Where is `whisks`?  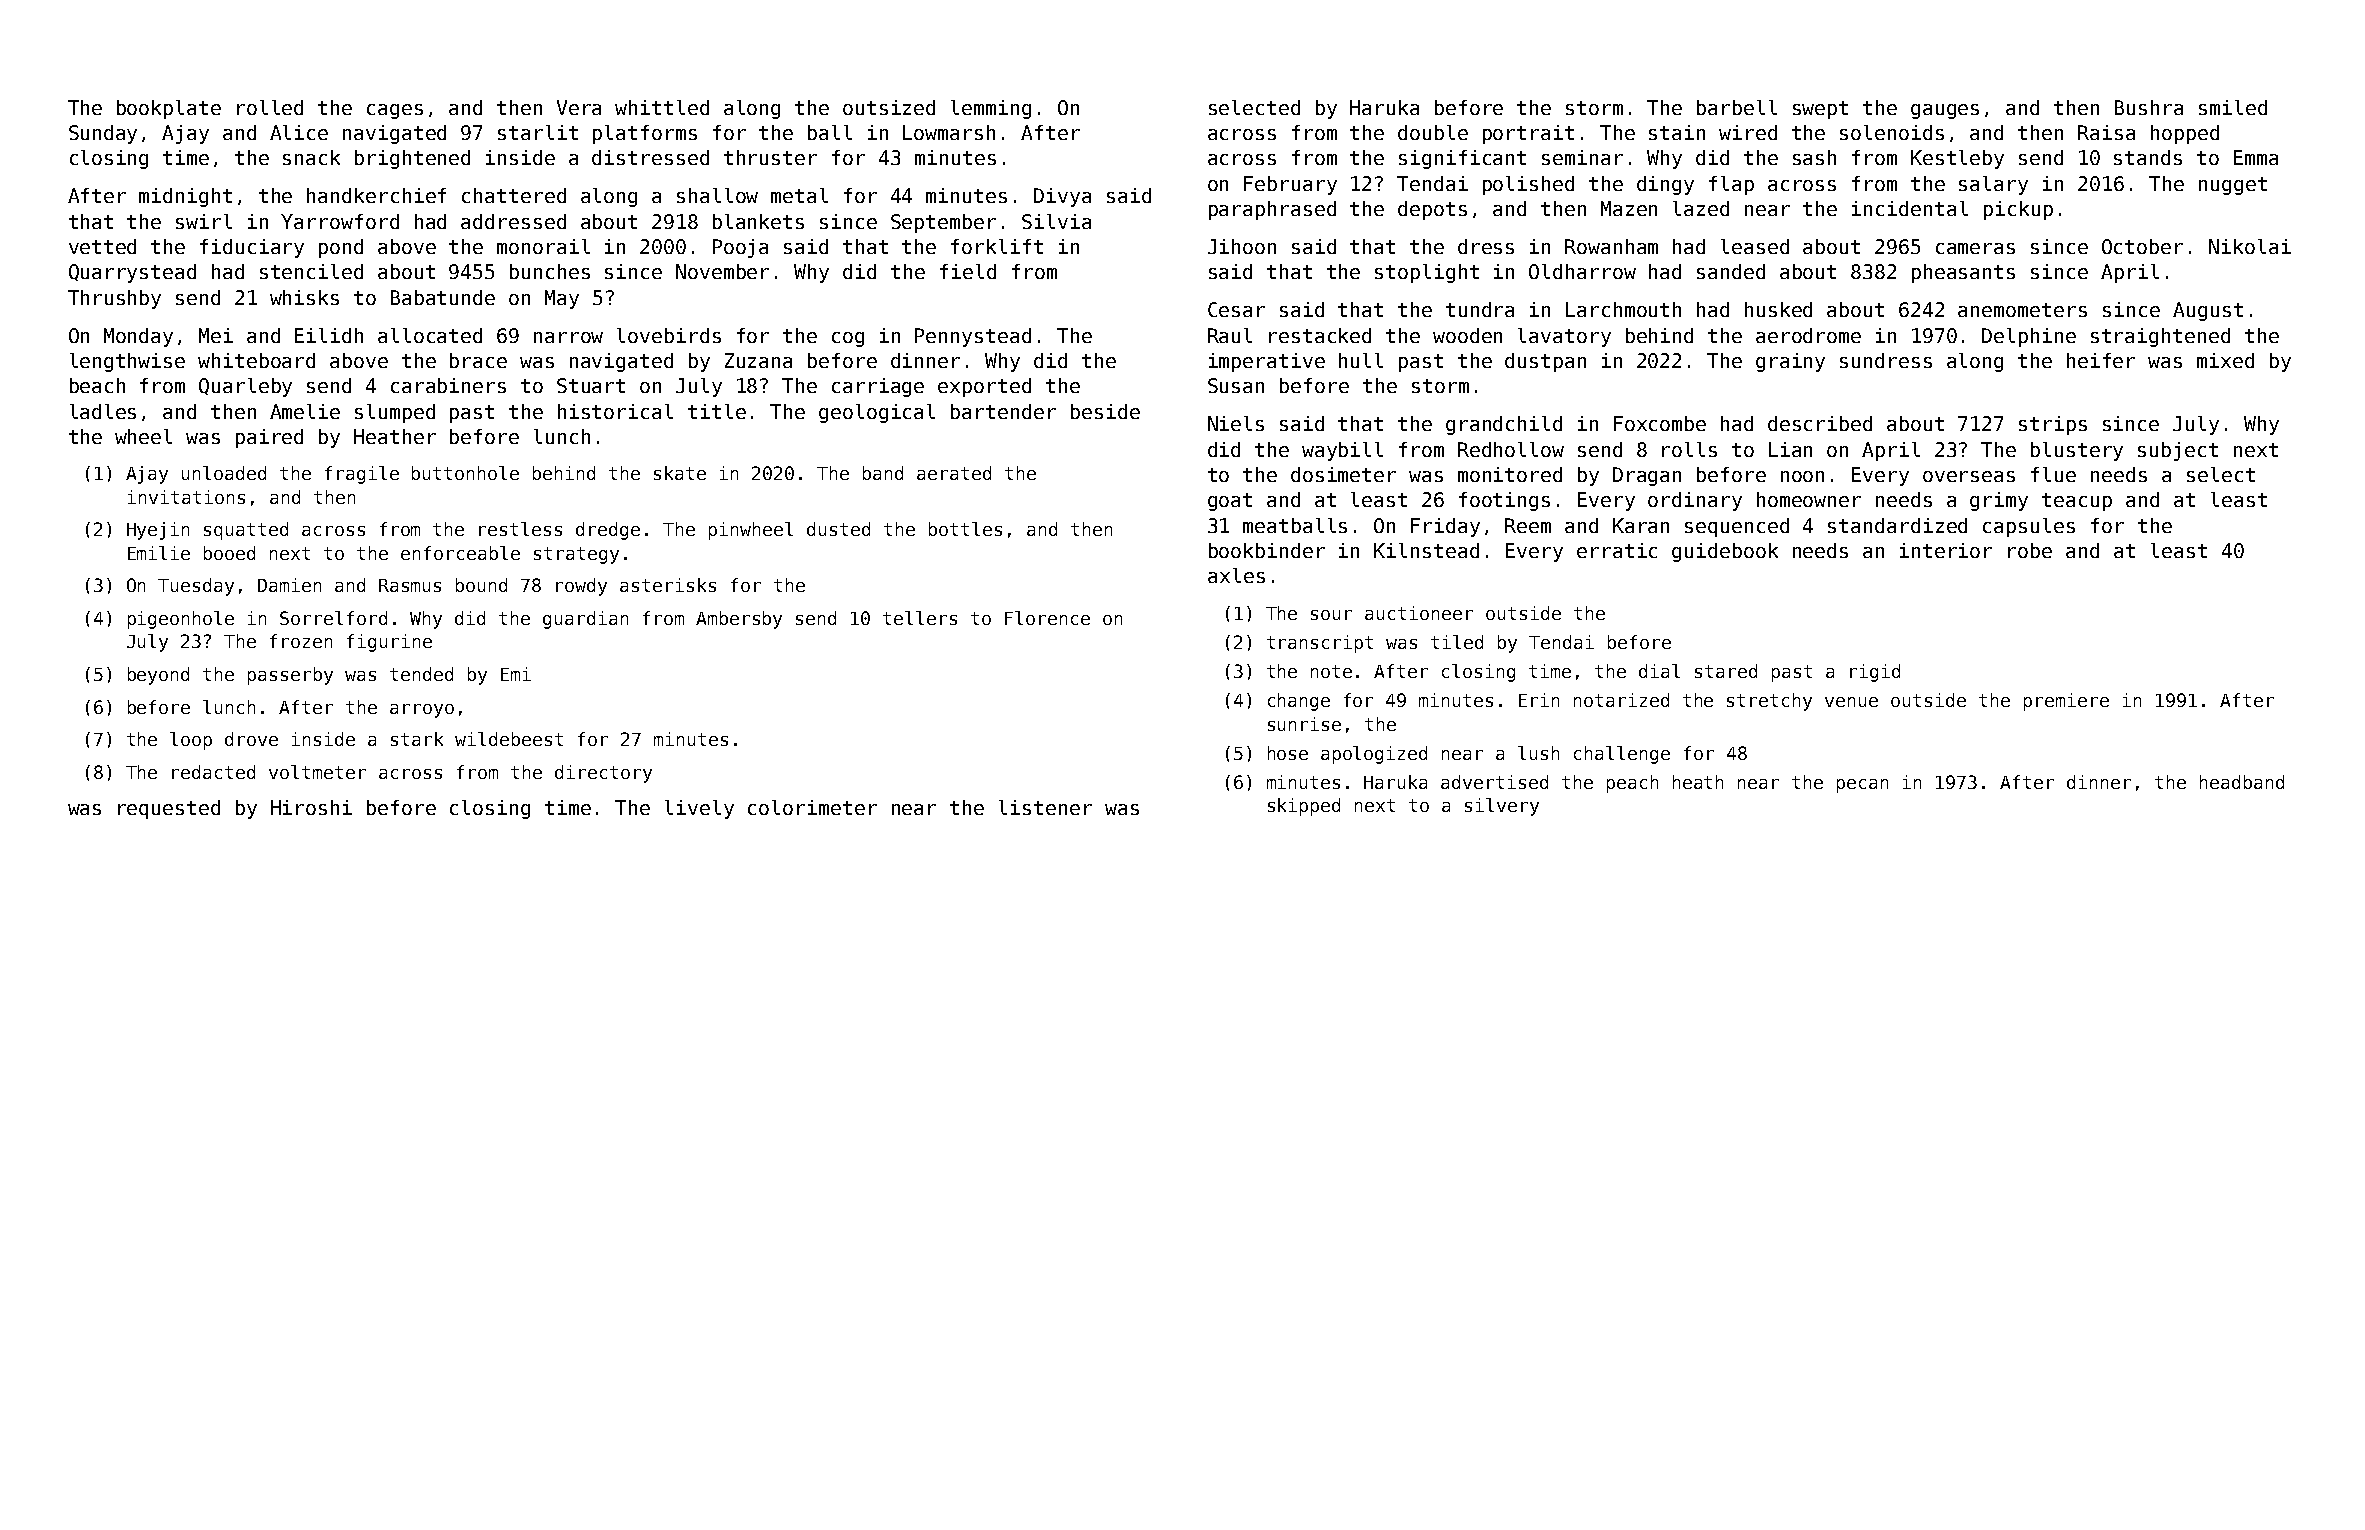 whisks is located at coordinates (304, 297).
